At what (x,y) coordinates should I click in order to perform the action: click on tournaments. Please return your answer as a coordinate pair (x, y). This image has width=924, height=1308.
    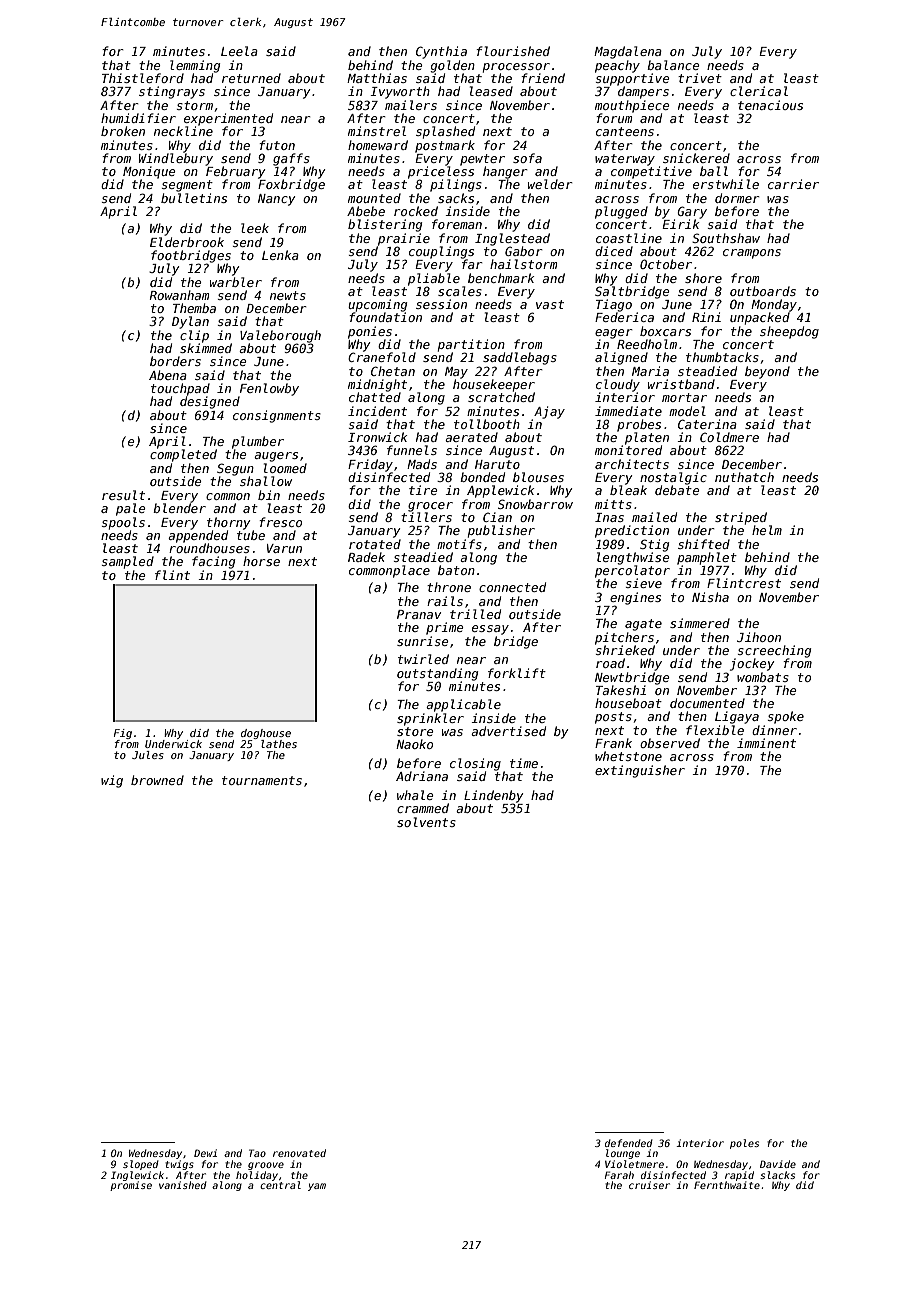
    Looking at the image, I should click on (262, 780).
